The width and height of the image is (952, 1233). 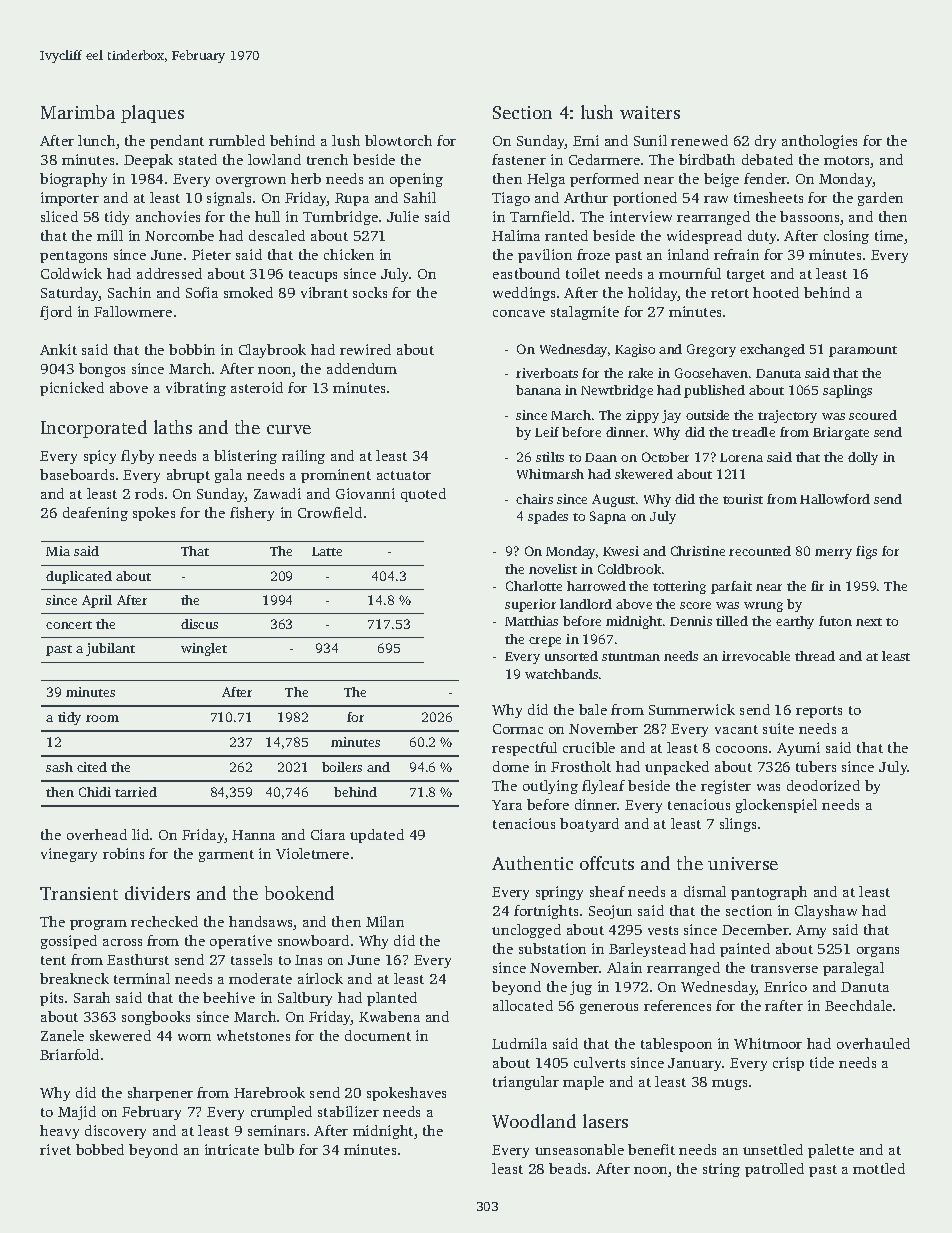 What do you see at coordinates (349, 254) in the image?
I see `chicken` at bounding box center [349, 254].
